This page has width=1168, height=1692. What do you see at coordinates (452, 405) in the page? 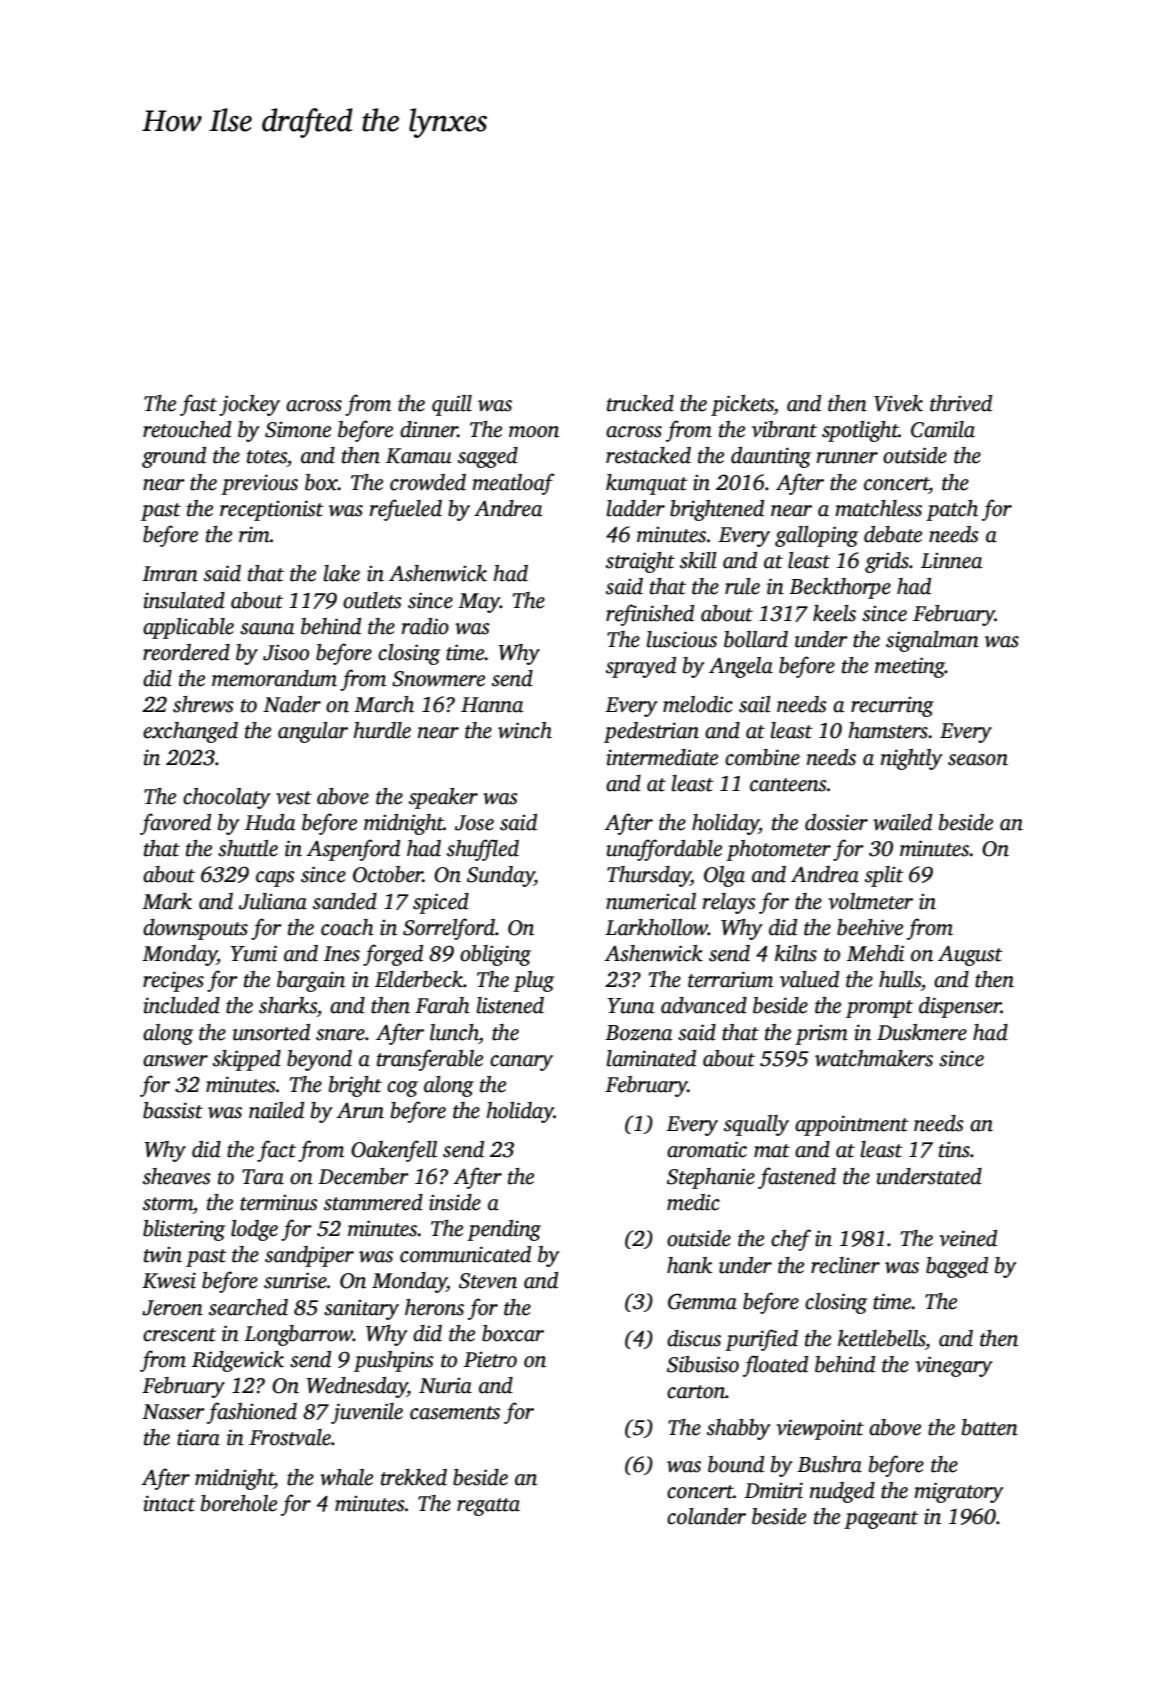
I see `quill` at bounding box center [452, 405].
